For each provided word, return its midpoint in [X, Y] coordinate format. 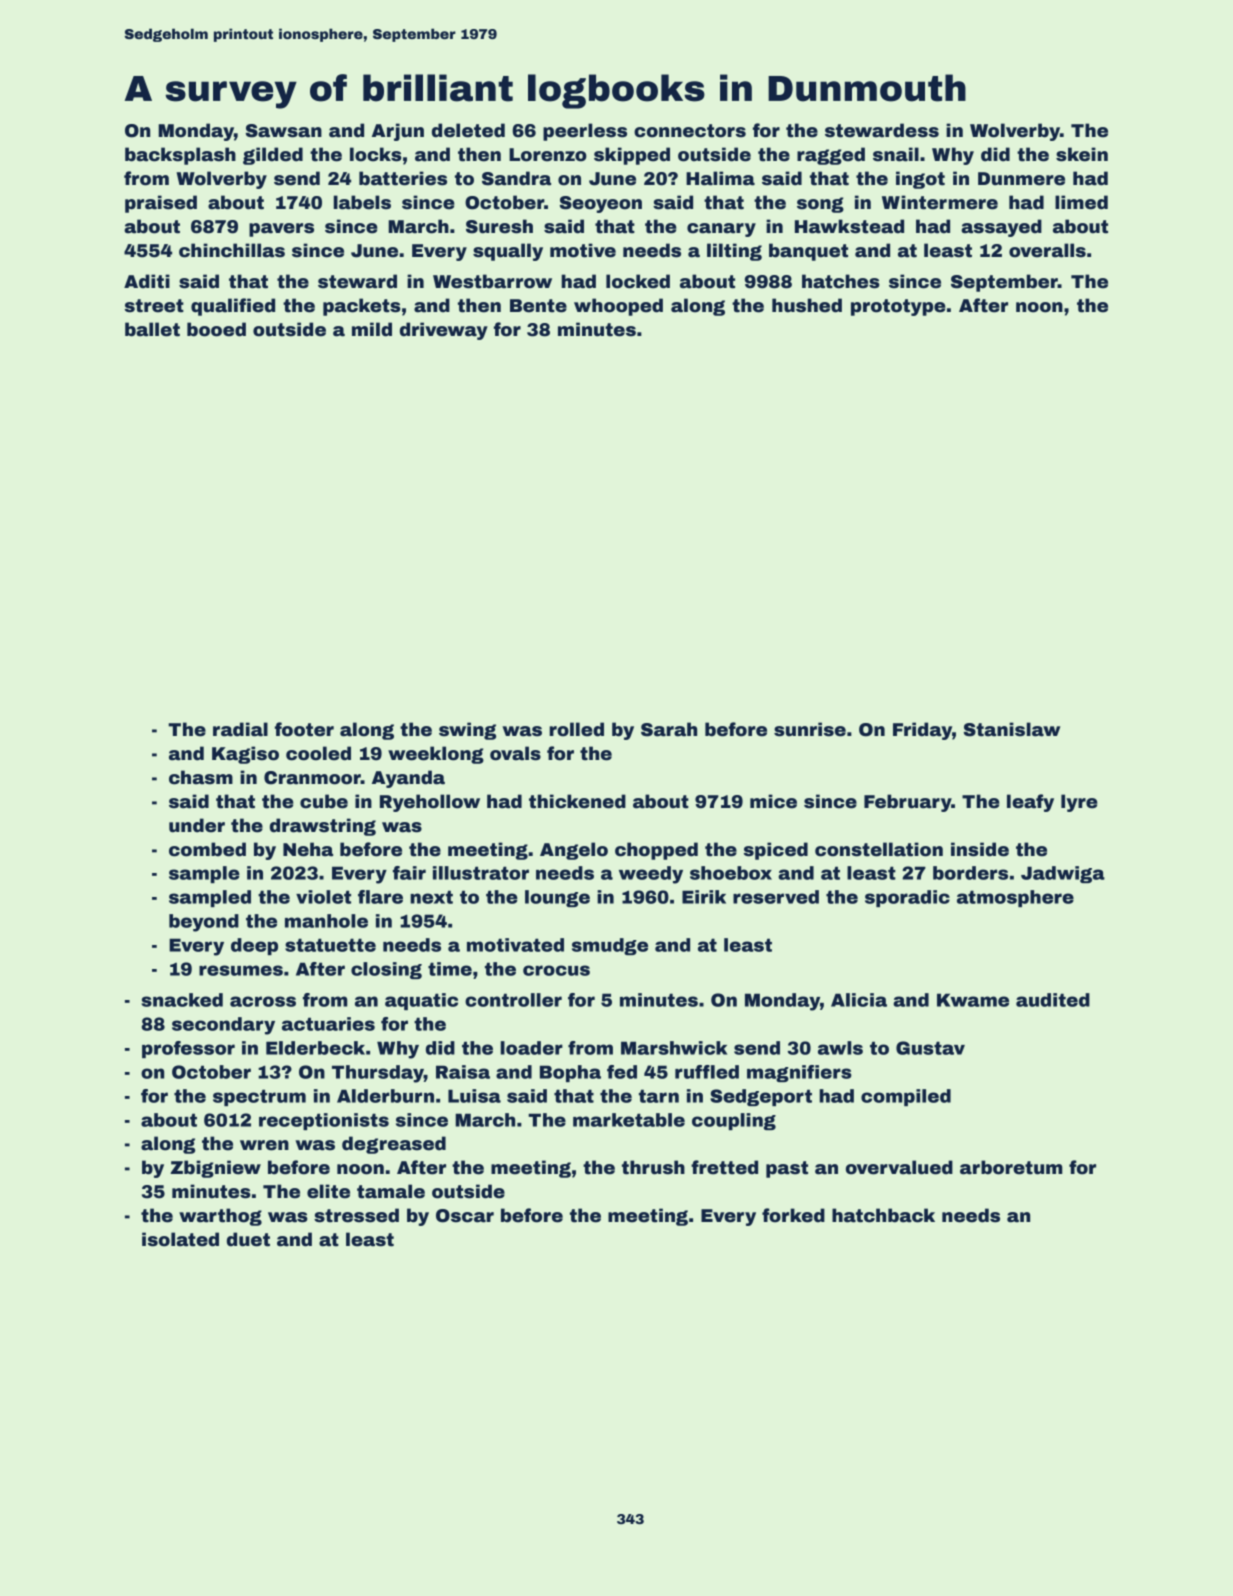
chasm [201, 777]
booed [216, 329]
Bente [538, 306]
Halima [720, 178]
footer [304, 729]
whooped [618, 307]
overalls [1047, 250]
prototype [898, 307]
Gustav [930, 1048]
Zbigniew [215, 1169]
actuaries [328, 1024]
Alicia [859, 1000]
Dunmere [1021, 179]
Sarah [669, 729]
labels [362, 202]
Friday [922, 731]
